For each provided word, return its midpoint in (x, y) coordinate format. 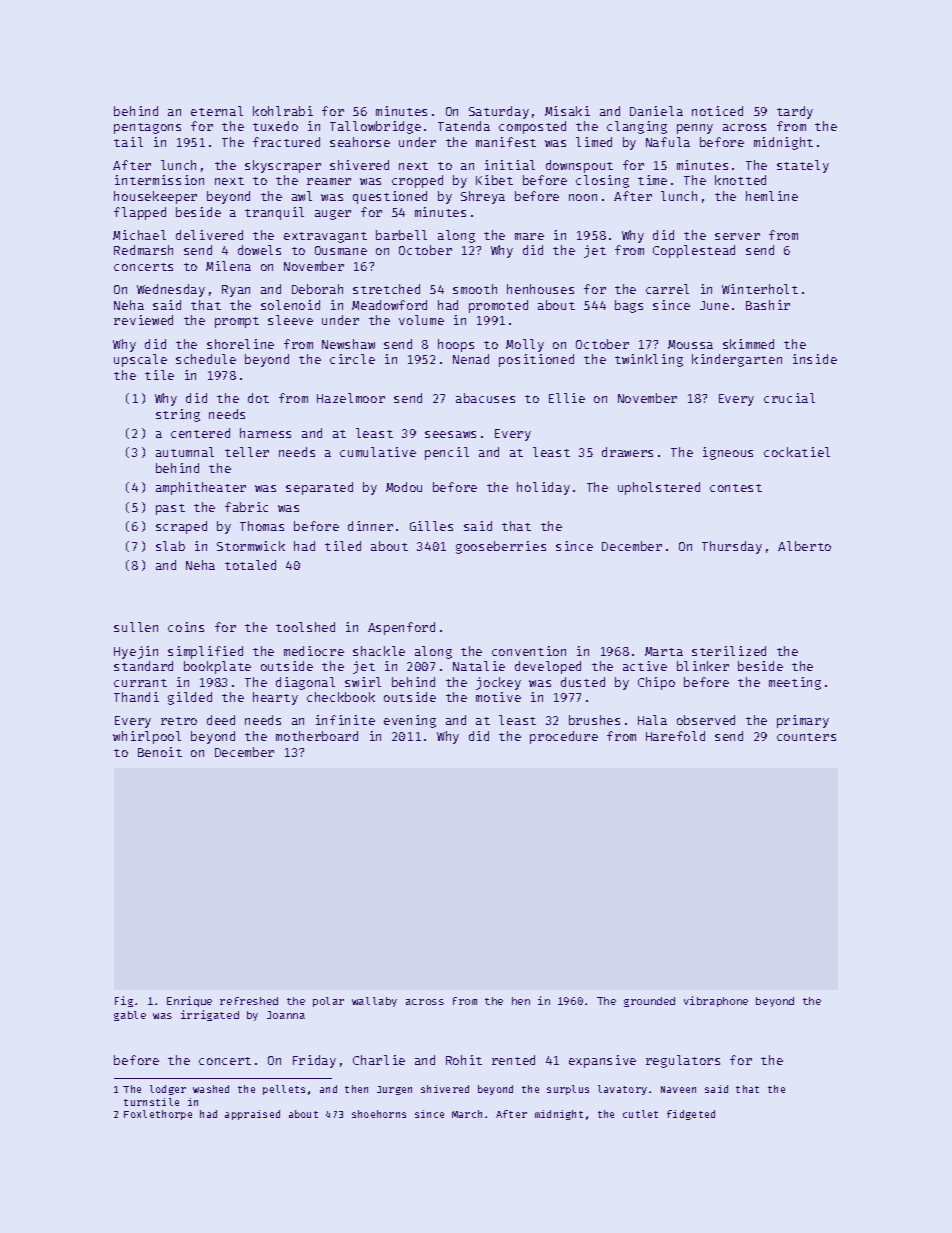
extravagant (325, 237)
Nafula (668, 142)
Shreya (483, 197)
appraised (252, 1115)
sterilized (729, 651)
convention (529, 651)
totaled (250, 565)
